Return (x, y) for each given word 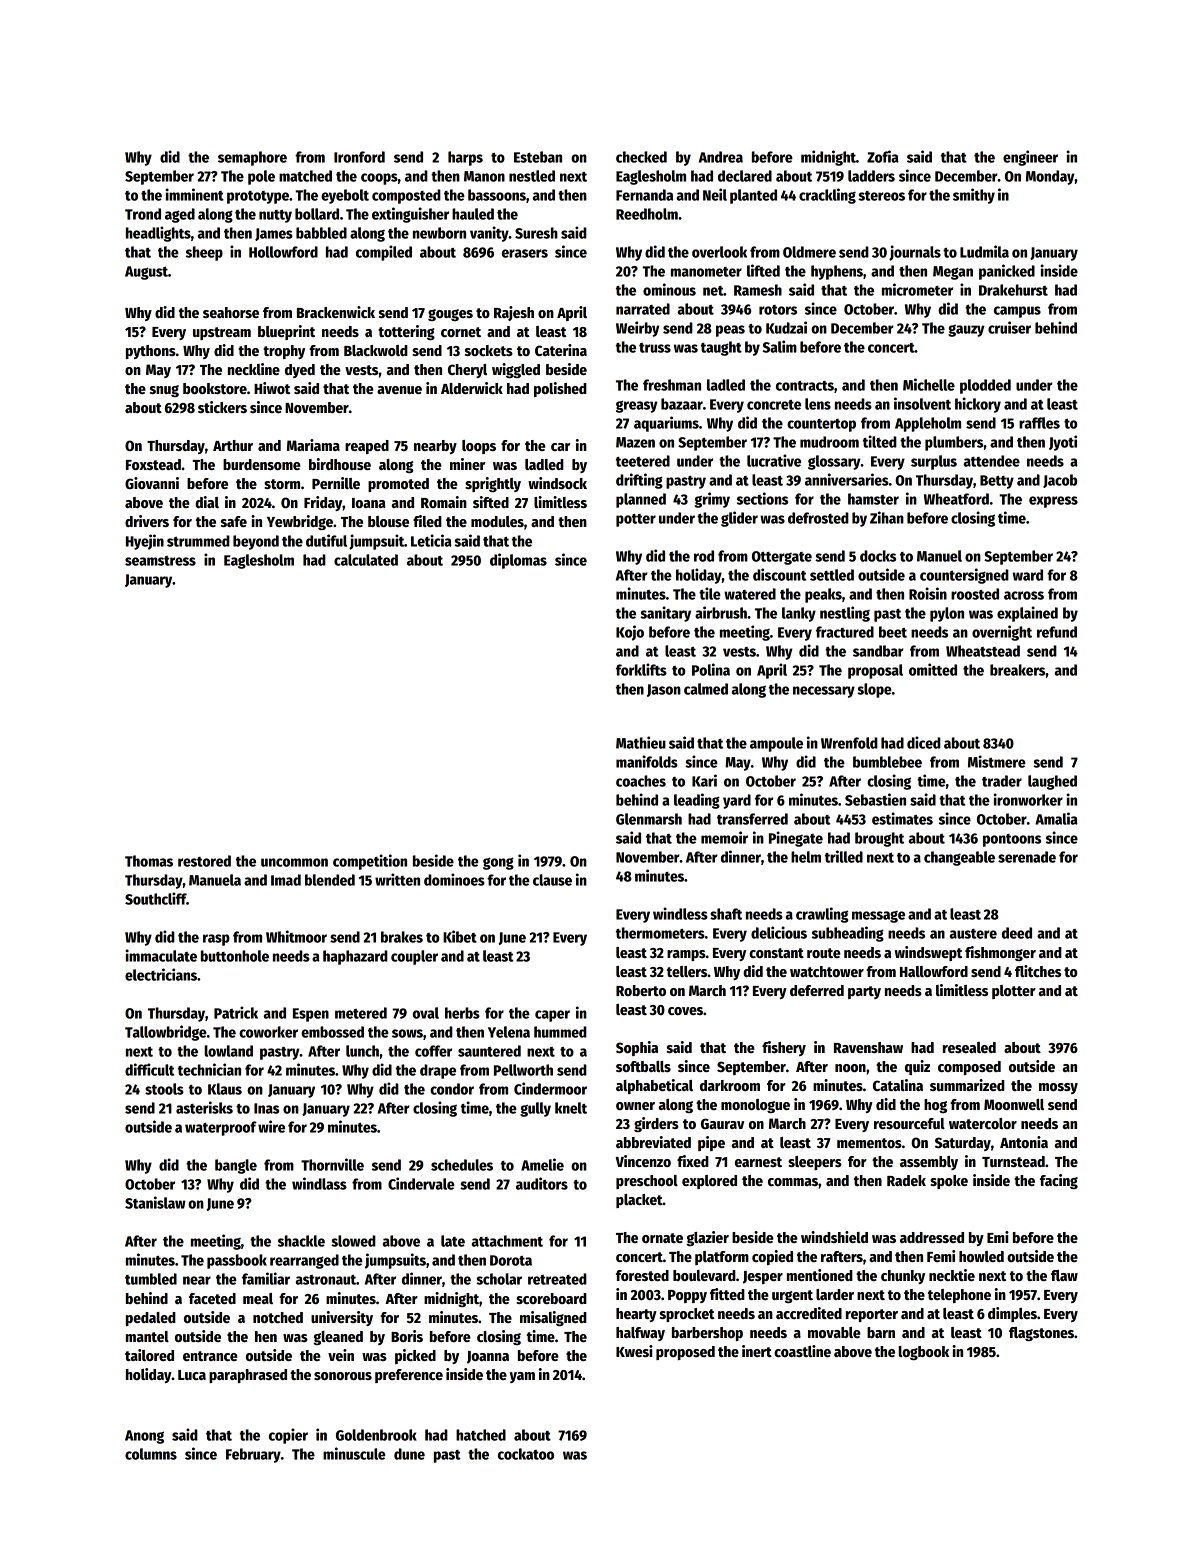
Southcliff (156, 898)
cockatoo (526, 1454)
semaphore (252, 158)
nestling (845, 614)
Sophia (637, 1048)
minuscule (354, 1453)
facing (1059, 1181)
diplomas (518, 561)
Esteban (538, 157)
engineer (1030, 158)
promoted (398, 485)
